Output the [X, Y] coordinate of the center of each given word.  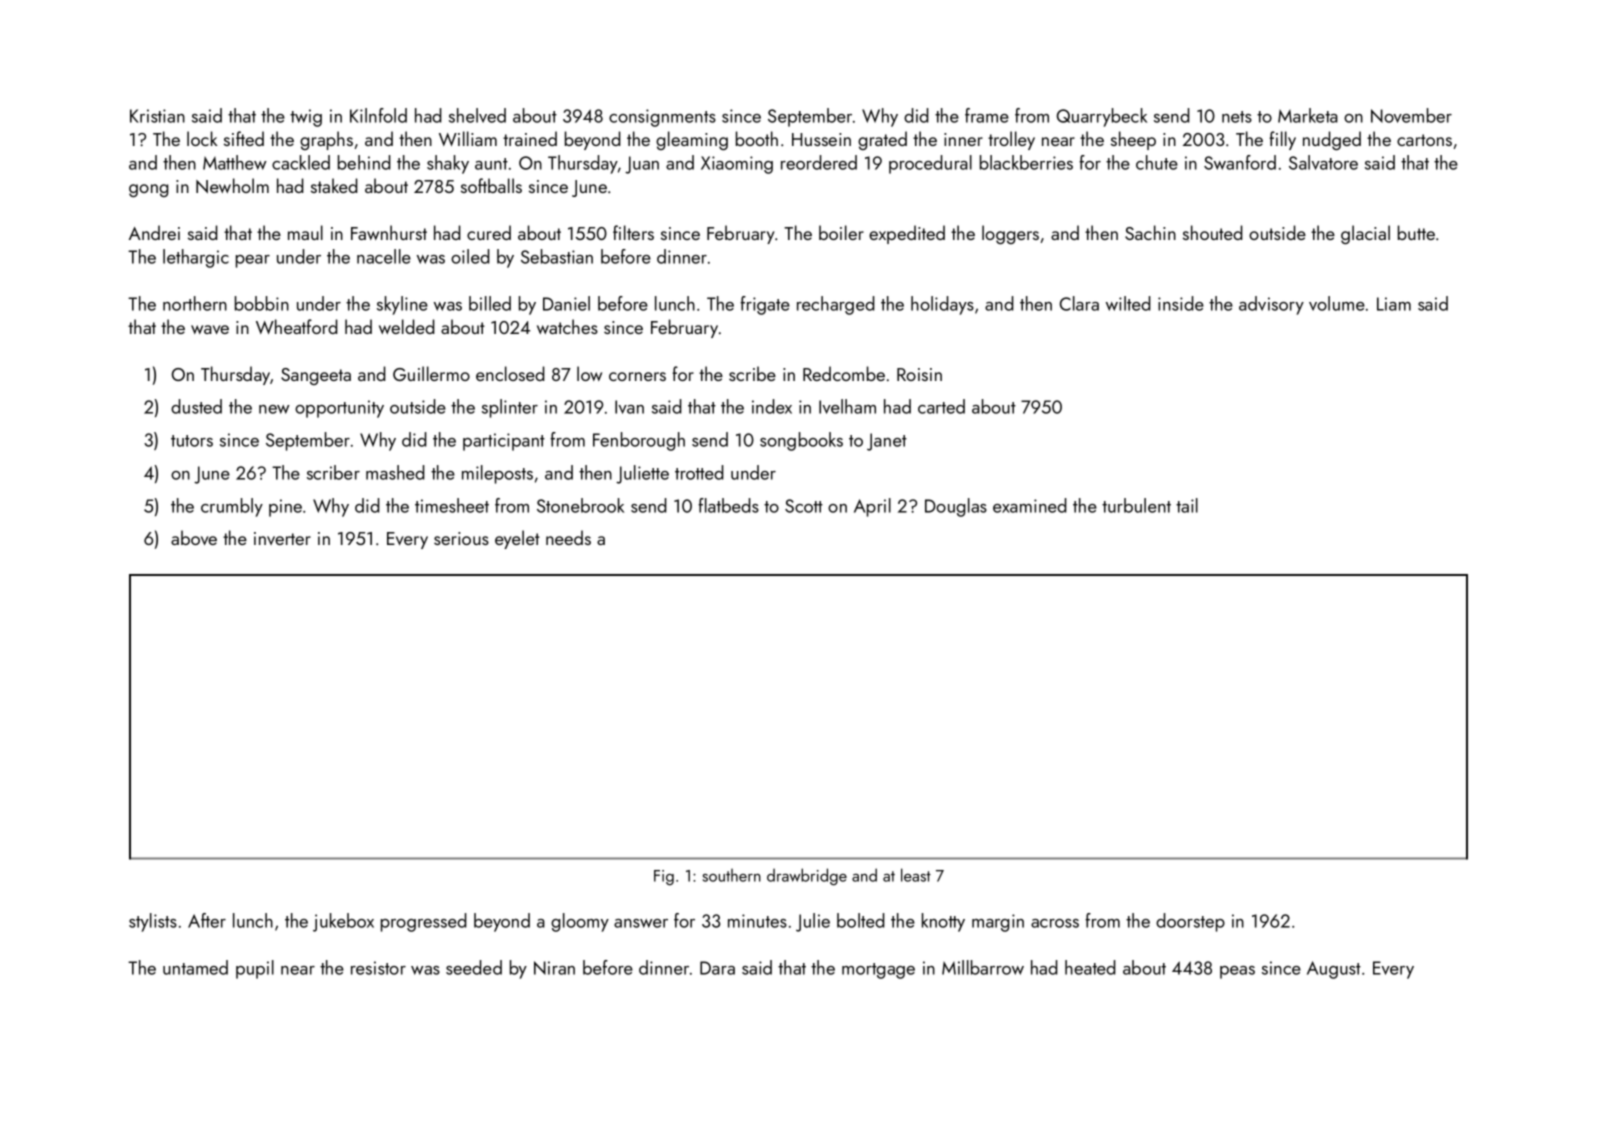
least [916, 875]
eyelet [517, 539]
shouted [1213, 232]
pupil [255, 969]
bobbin [262, 303]
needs [568, 537]
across [1055, 923]
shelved [477, 115]
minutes [757, 921]
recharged [836, 305]
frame [987, 115]
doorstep [1190, 922]
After [207, 920]
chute [1157, 162]
